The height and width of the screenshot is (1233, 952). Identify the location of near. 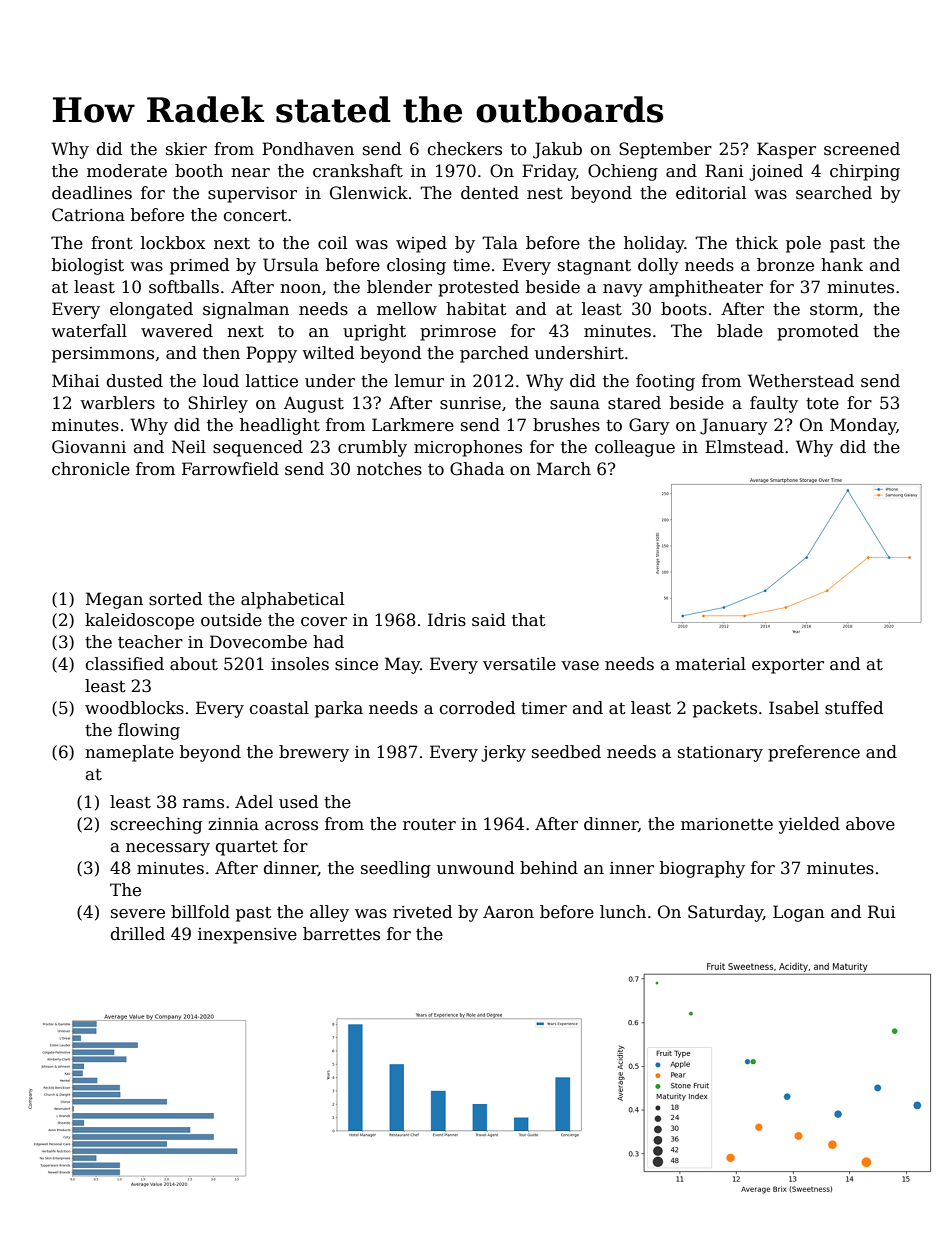
(250, 173).
